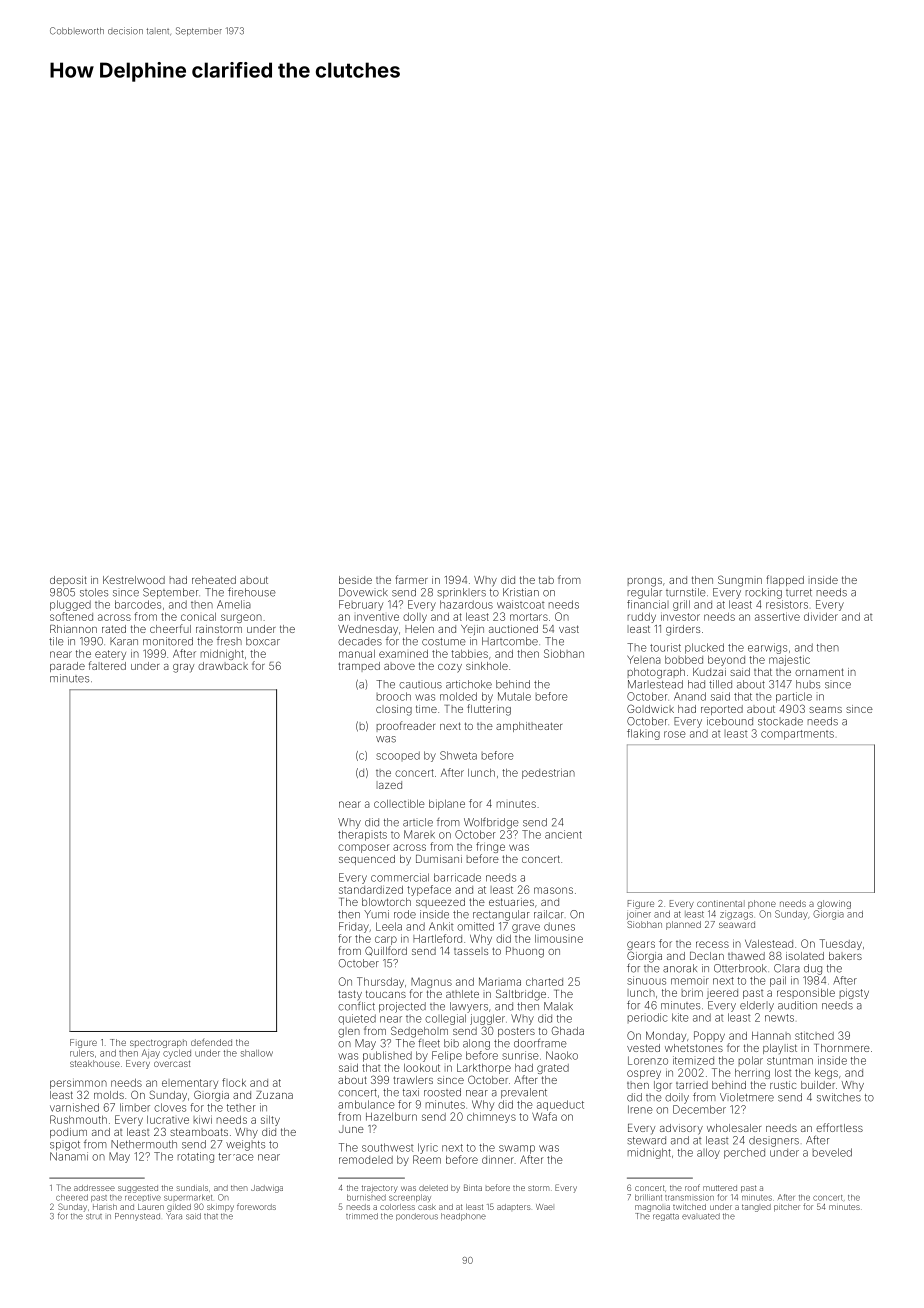 The width and height of the screenshot is (924, 1308). I want to click on sundials, so click(192, 1188).
